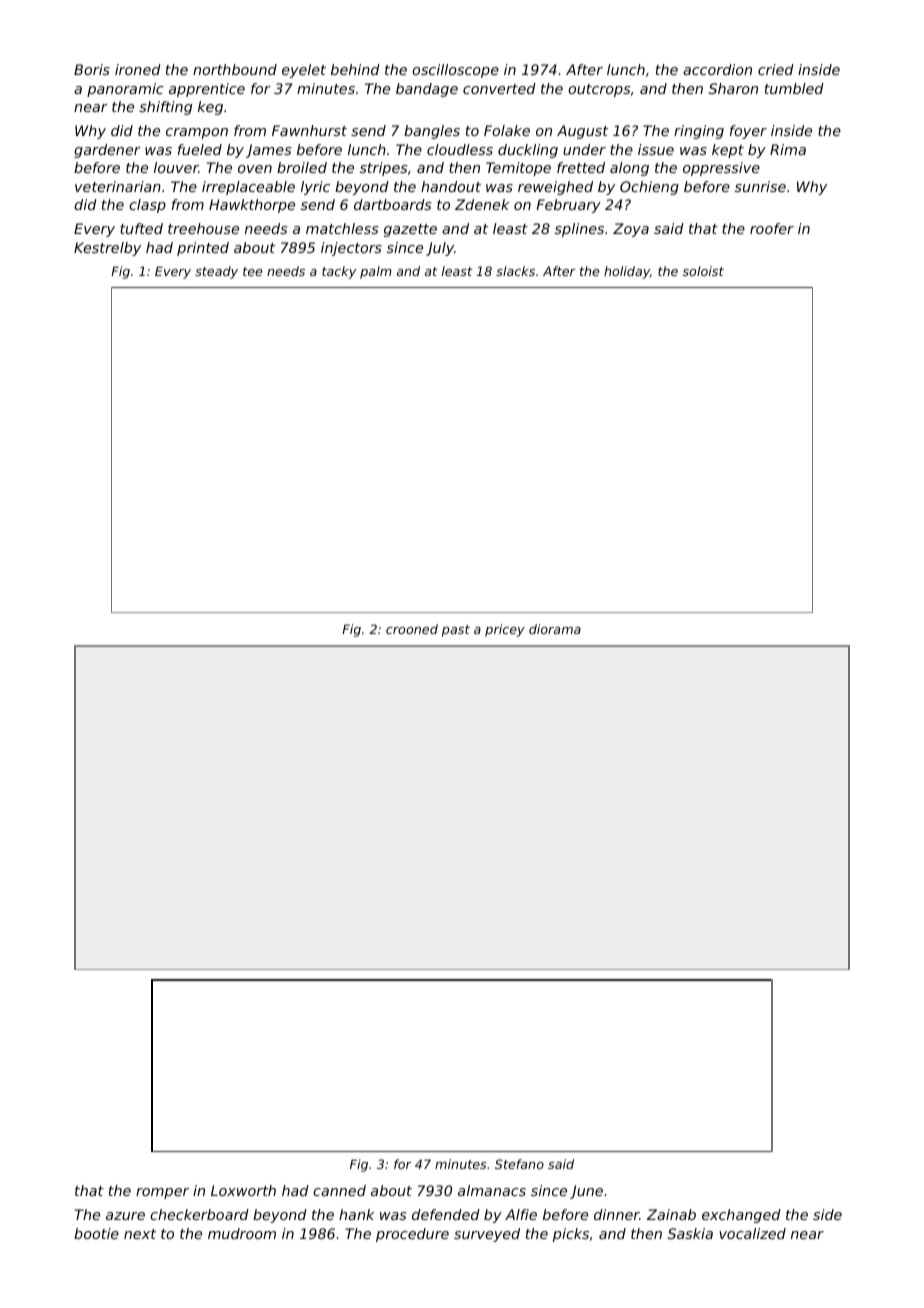 This screenshot has width=924, height=1308. I want to click on under, so click(584, 149).
